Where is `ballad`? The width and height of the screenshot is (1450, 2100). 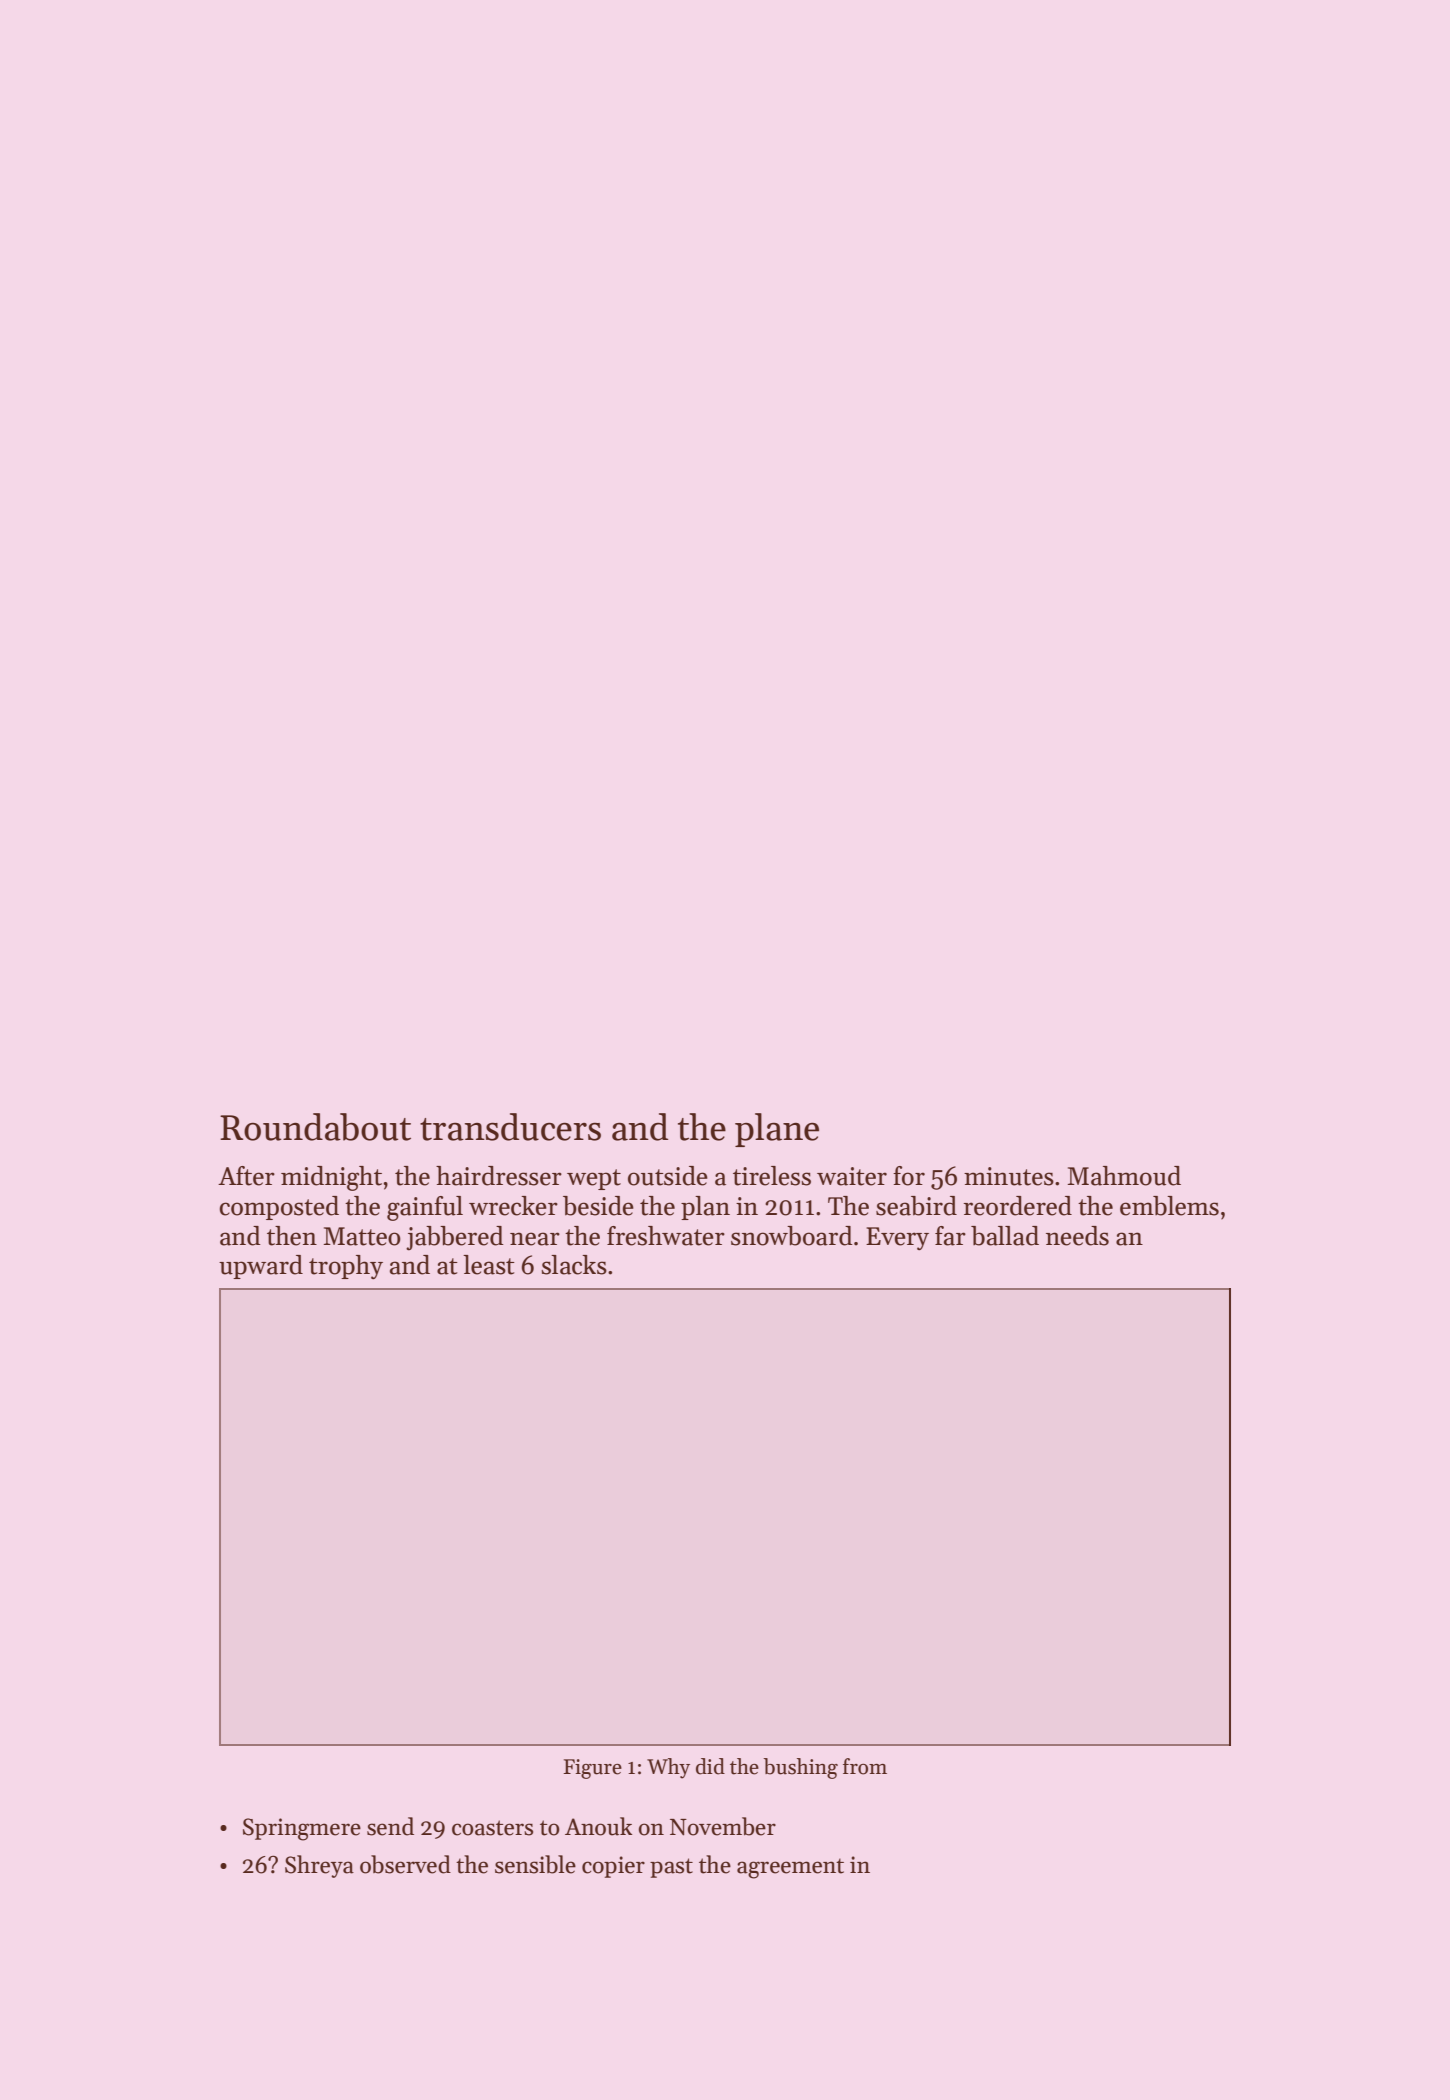 ballad is located at coordinates (1005, 1236).
